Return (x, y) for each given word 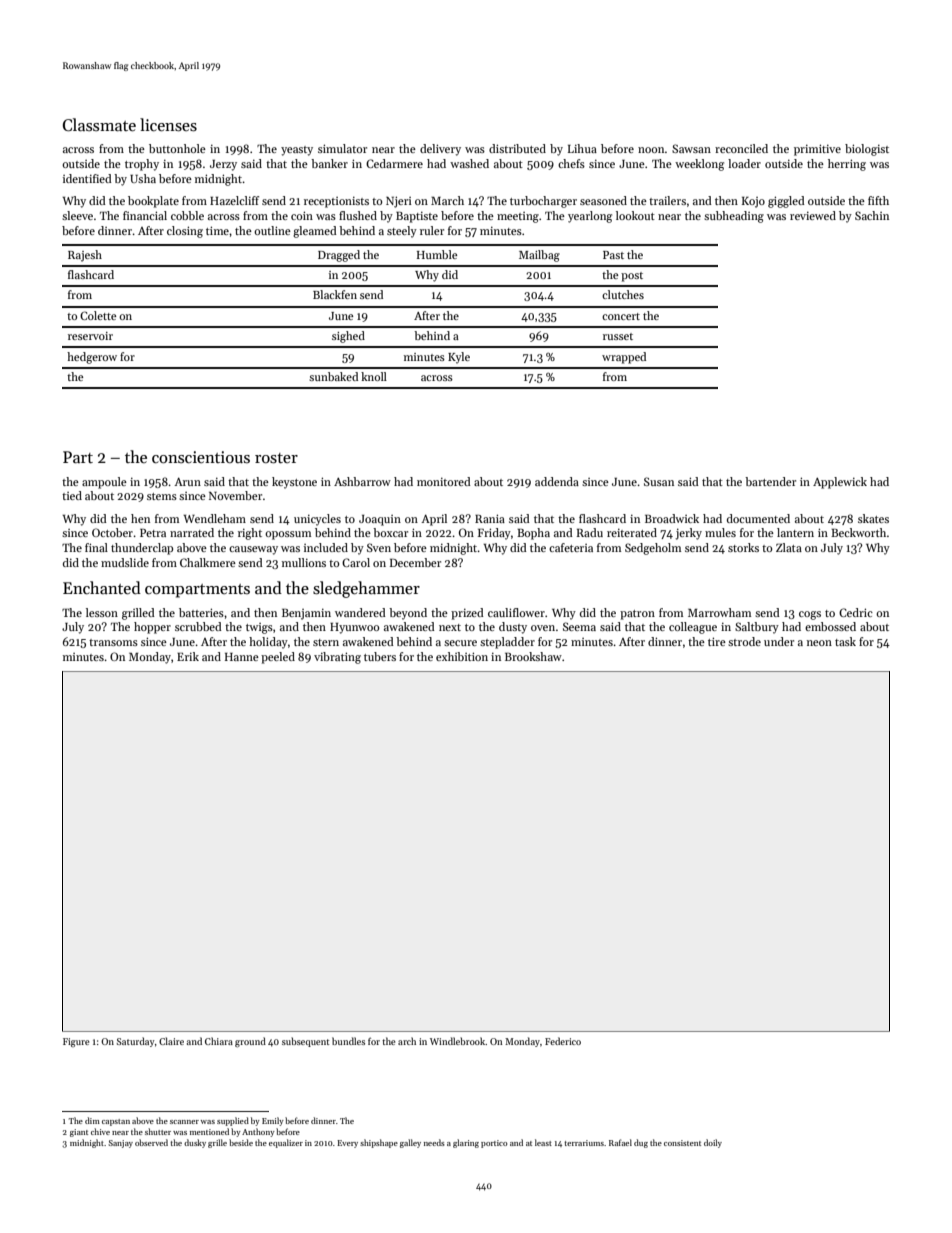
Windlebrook (458, 1041)
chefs (571, 163)
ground (250, 1042)
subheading (734, 217)
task (845, 641)
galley (410, 1143)
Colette (98, 315)
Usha (143, 178)
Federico (563, 1041)
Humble (437, 254)
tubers (380, 656)
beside (241, 1142)
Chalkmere (208, 562)
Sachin (872, 215)
